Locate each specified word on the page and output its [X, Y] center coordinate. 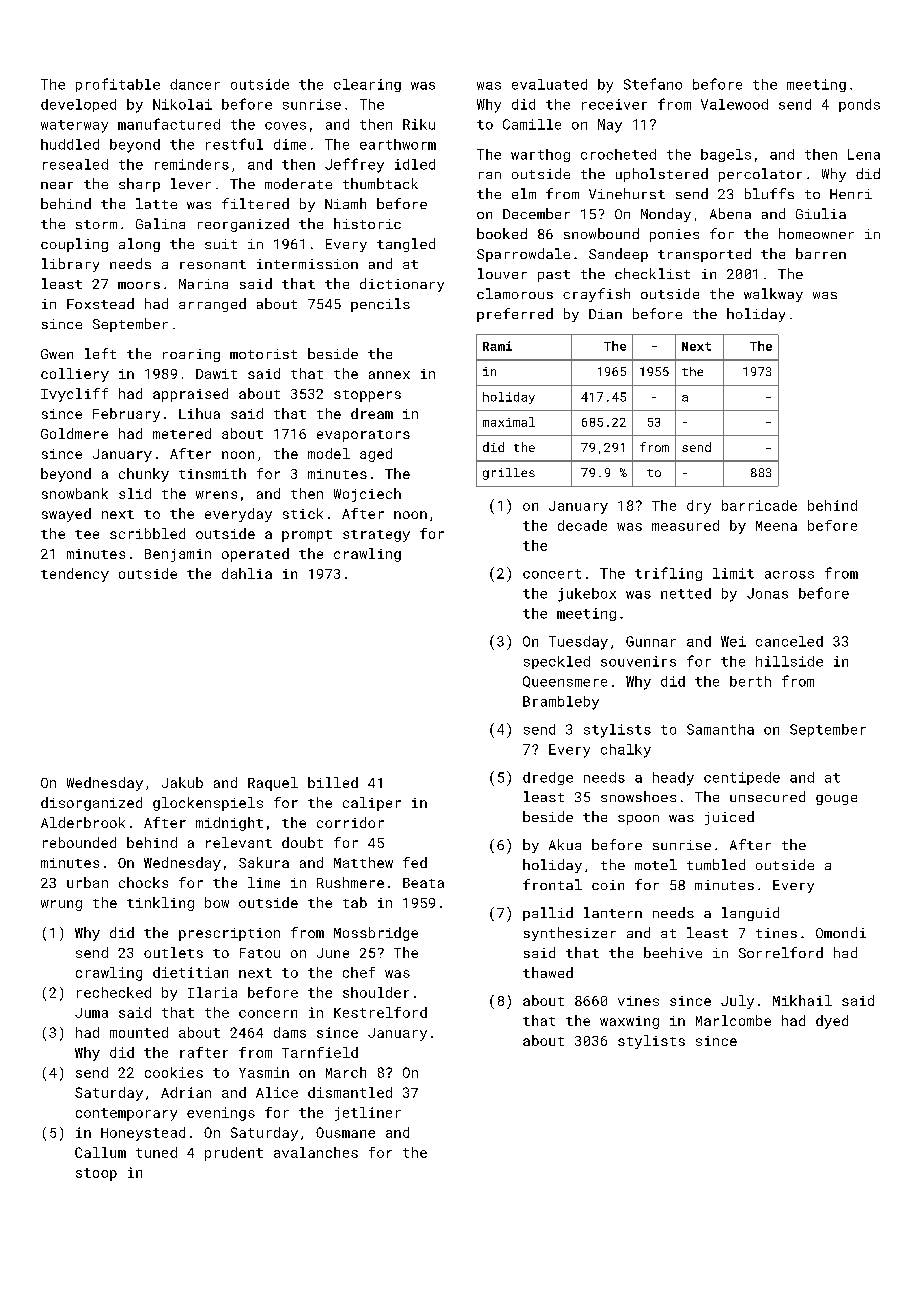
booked [502, 233]
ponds [859, 105]
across [789, 575]
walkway [773, 295]
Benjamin [178, 555]
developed [78, 105]
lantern [613, 912]
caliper [372, 804]
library [70, 265]
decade [582, 525]
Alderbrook [83, 822]
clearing [367, 85]
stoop [96, 1174]
